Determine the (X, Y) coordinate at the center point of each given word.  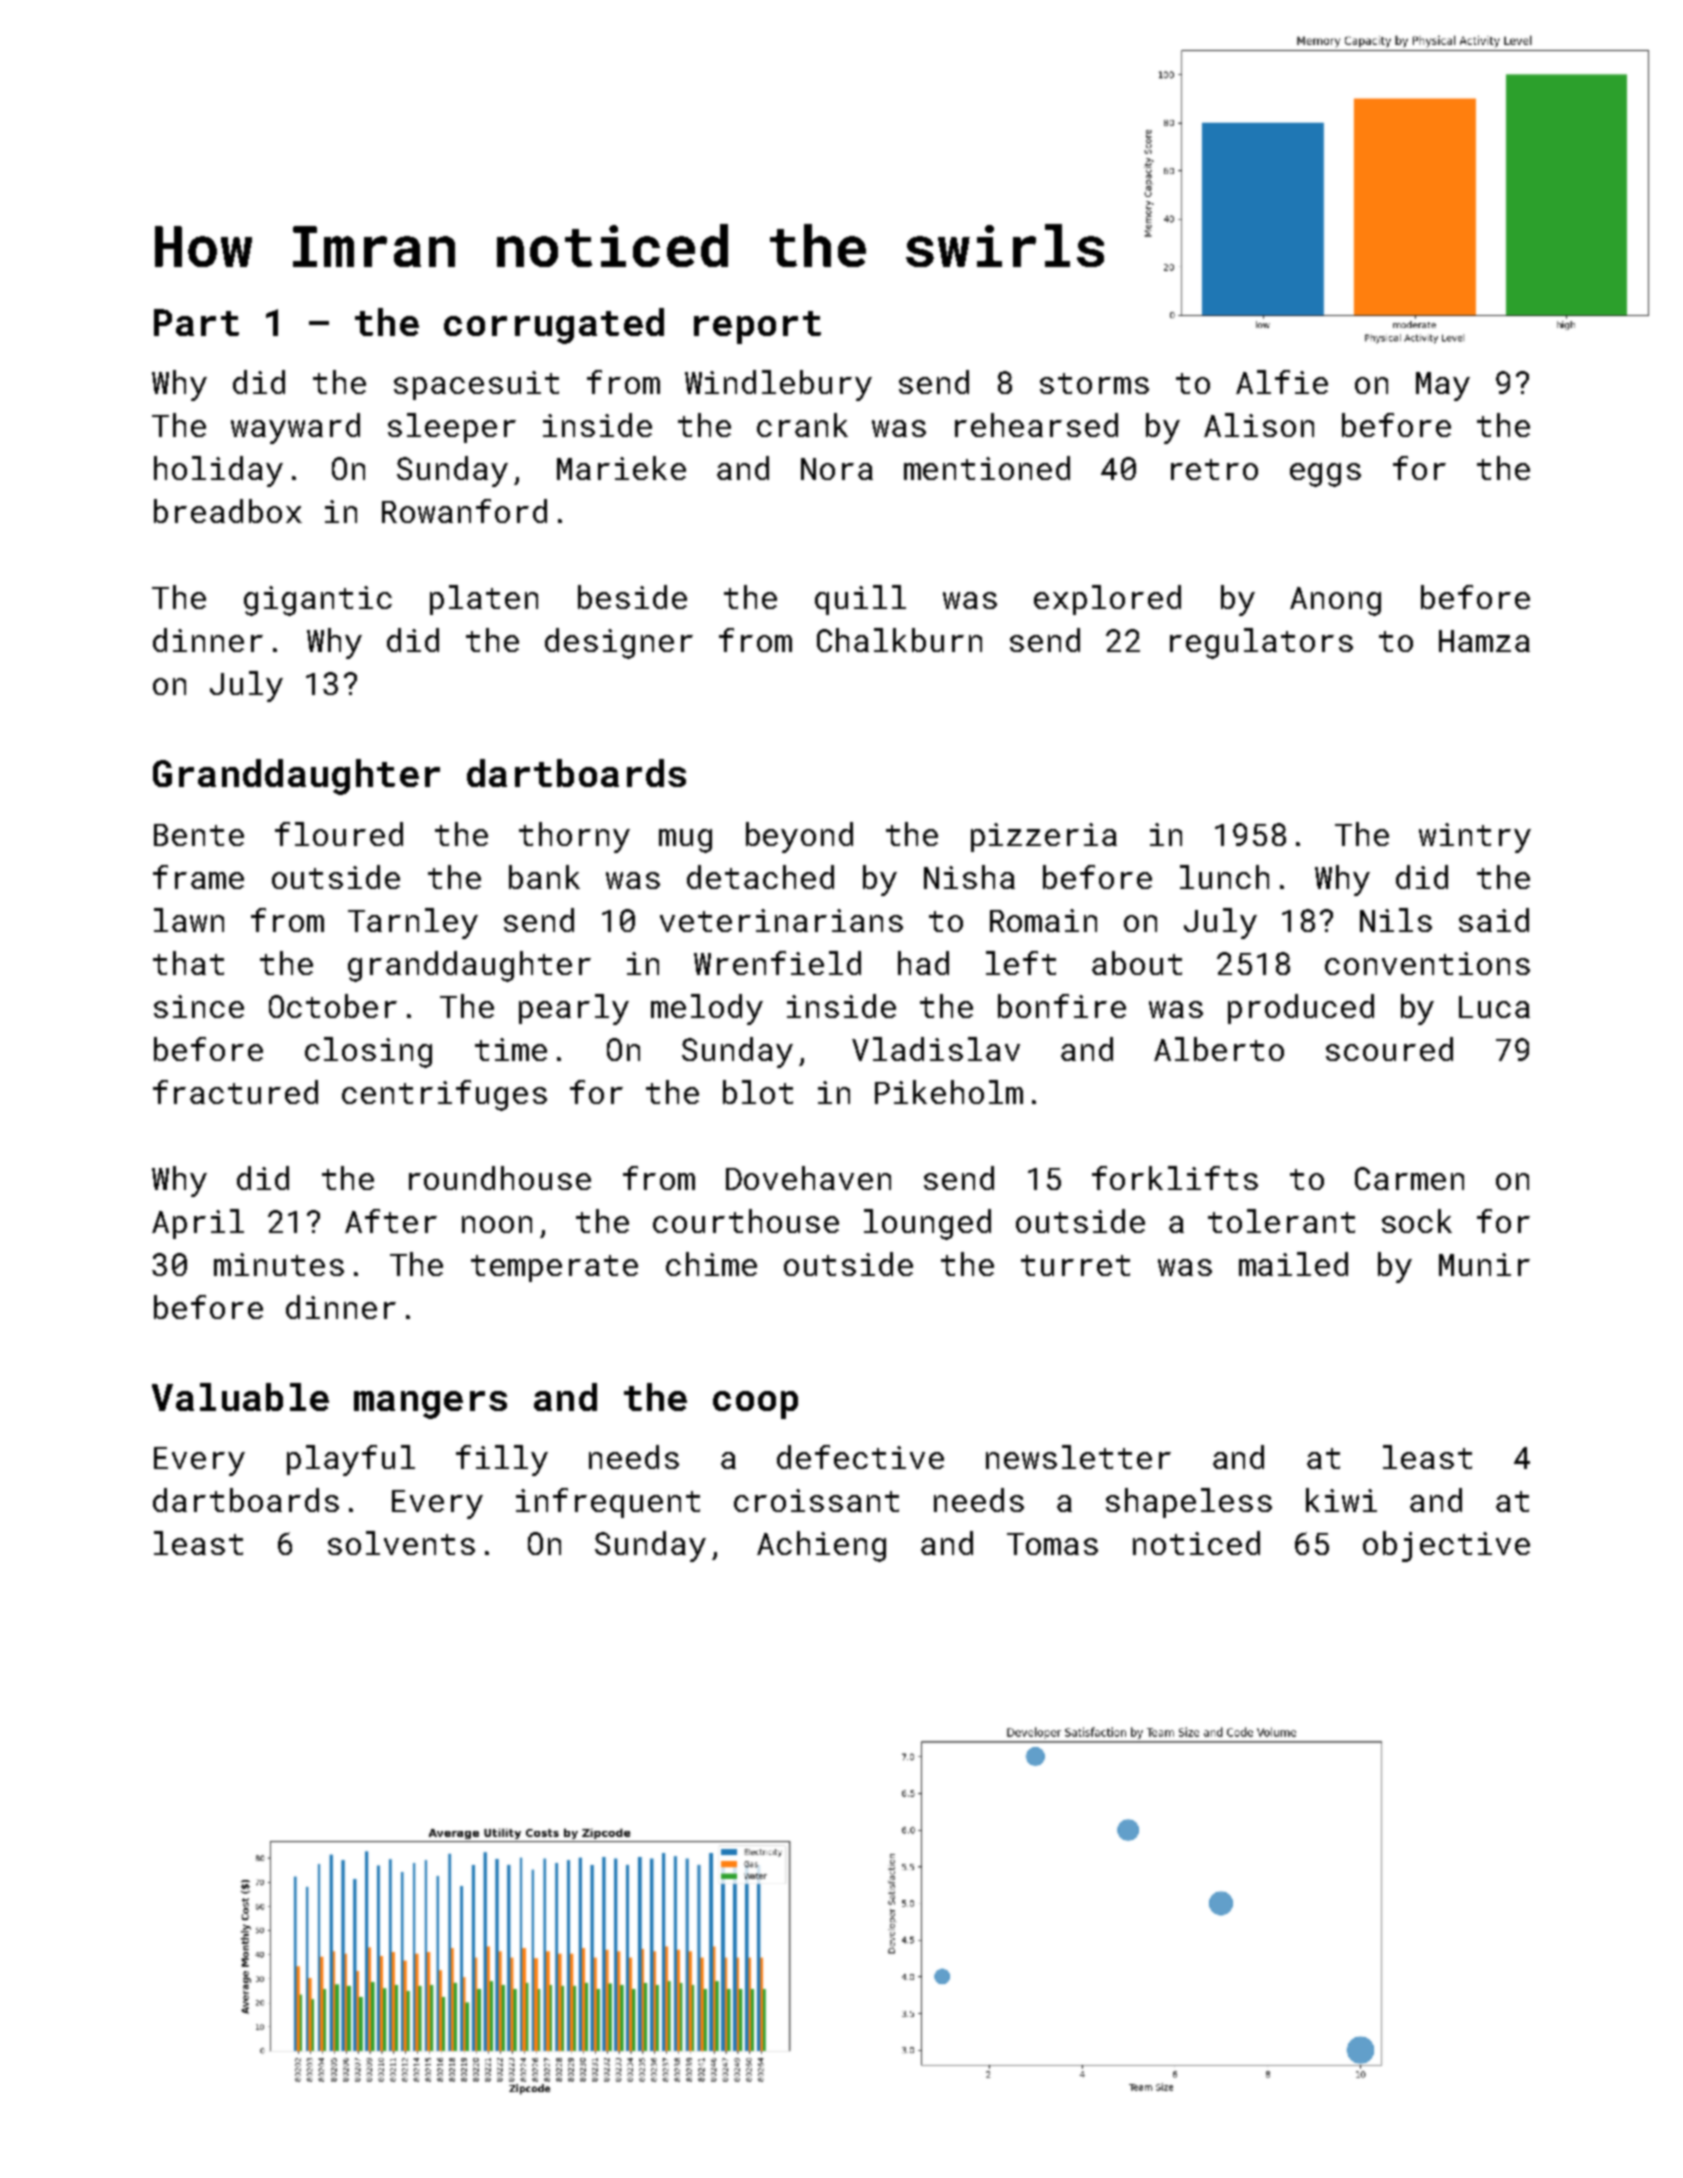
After (391, 1221)
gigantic (318, 601)
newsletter (1078, 1457)
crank (802, 425)
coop (755, 1405)
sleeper (452, 428)
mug (685, 841)
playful (351, 1460)
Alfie (1282, 382)
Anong (1335, 601)
